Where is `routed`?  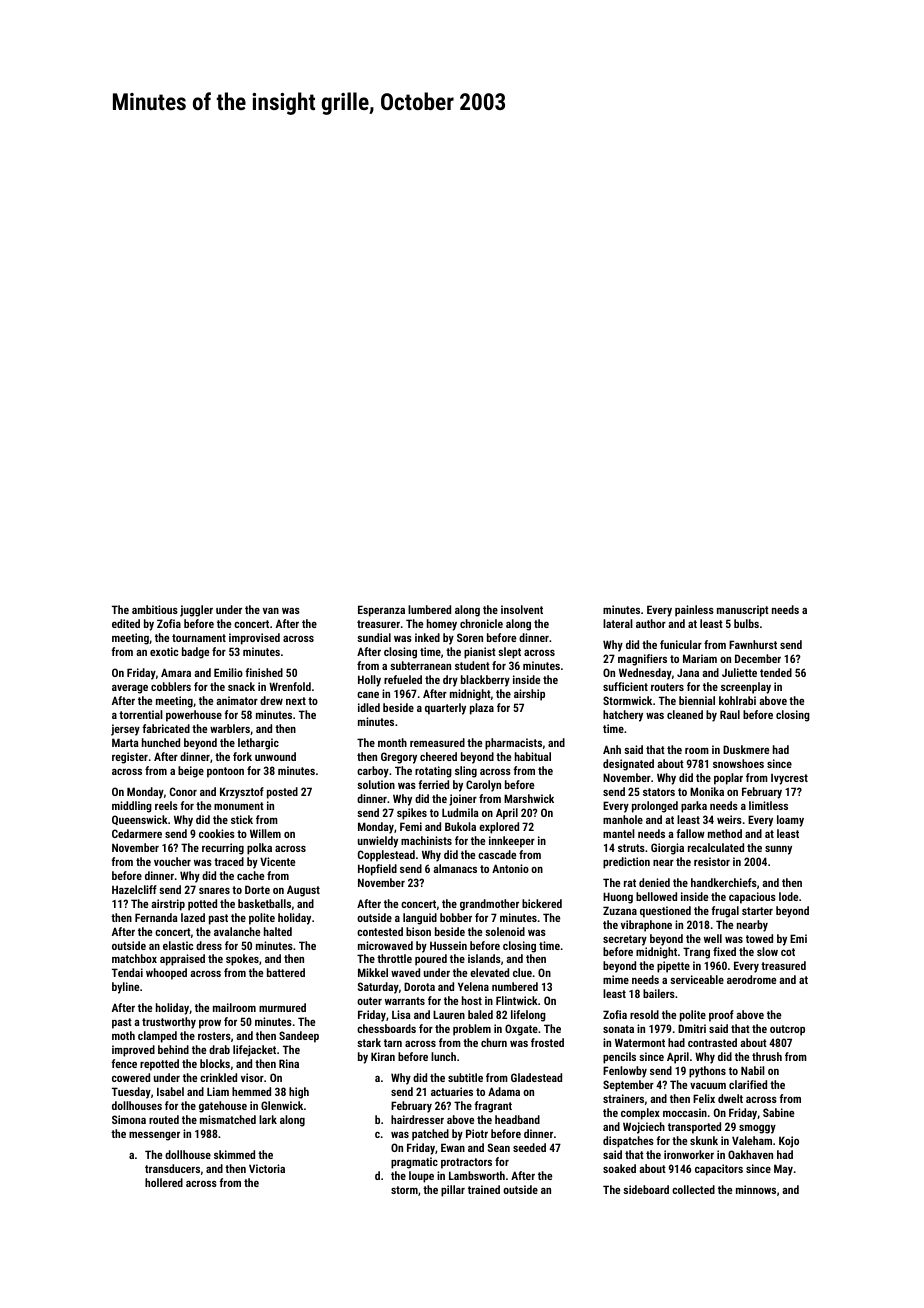 routed is located at coordinates (164, 1119).
